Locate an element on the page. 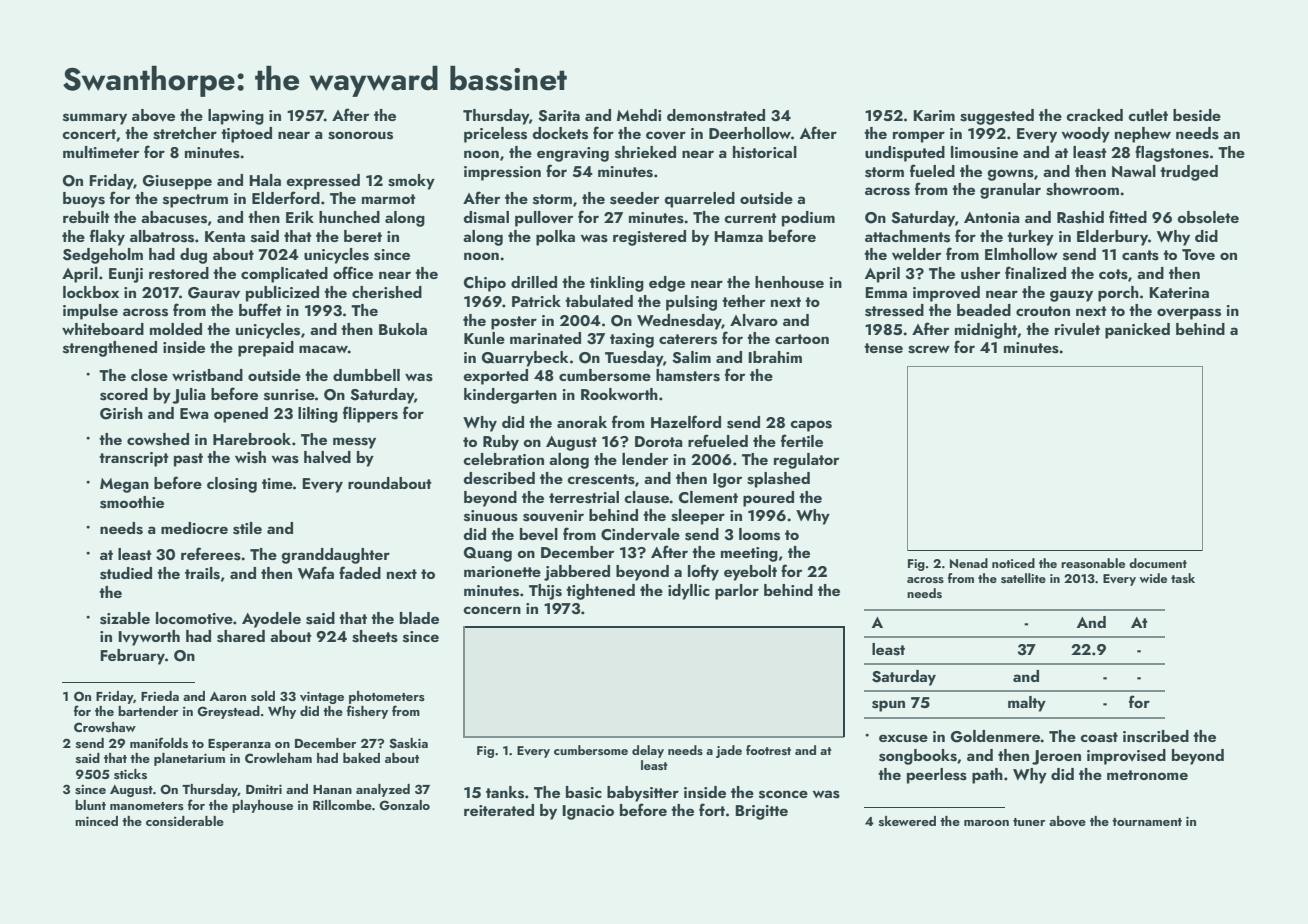 Image resolution: width=1308 pixels, height=924 pixels. kindergarten is located at coordinates (510, 396).
